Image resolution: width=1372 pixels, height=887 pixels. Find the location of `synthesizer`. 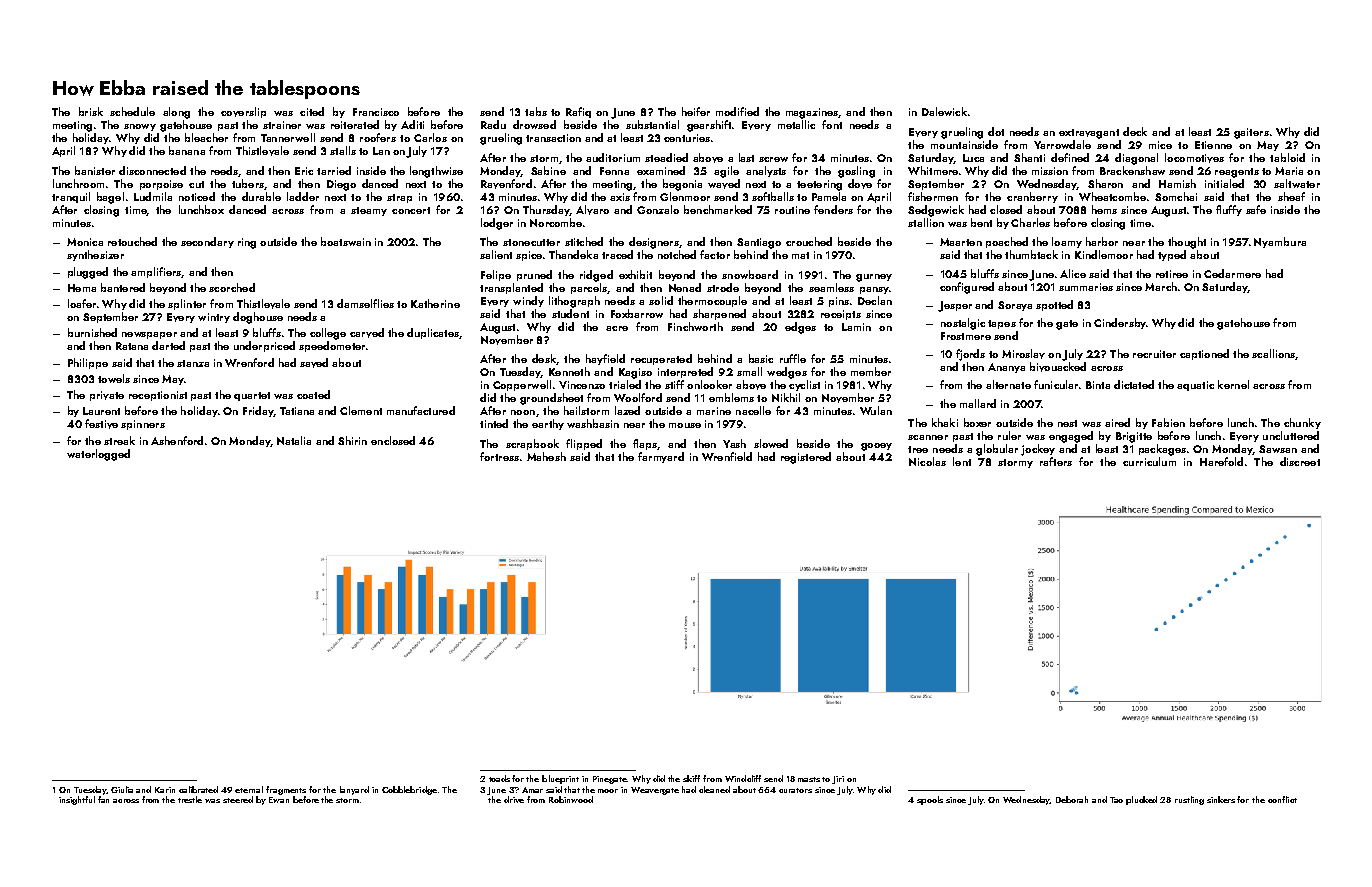

synthesizer is located at coordinates (95, 255).
